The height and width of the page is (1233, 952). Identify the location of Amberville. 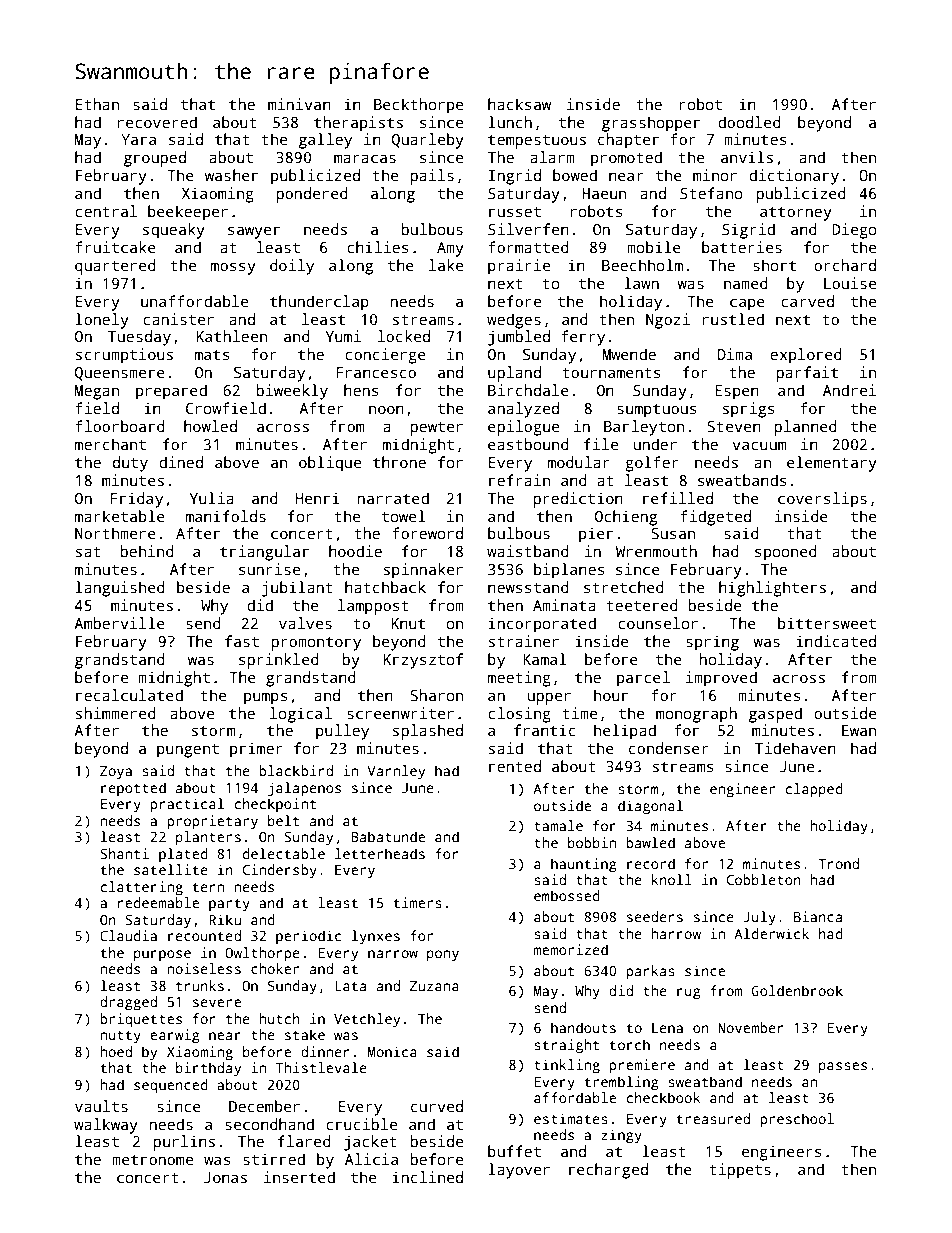
(119, 623).
